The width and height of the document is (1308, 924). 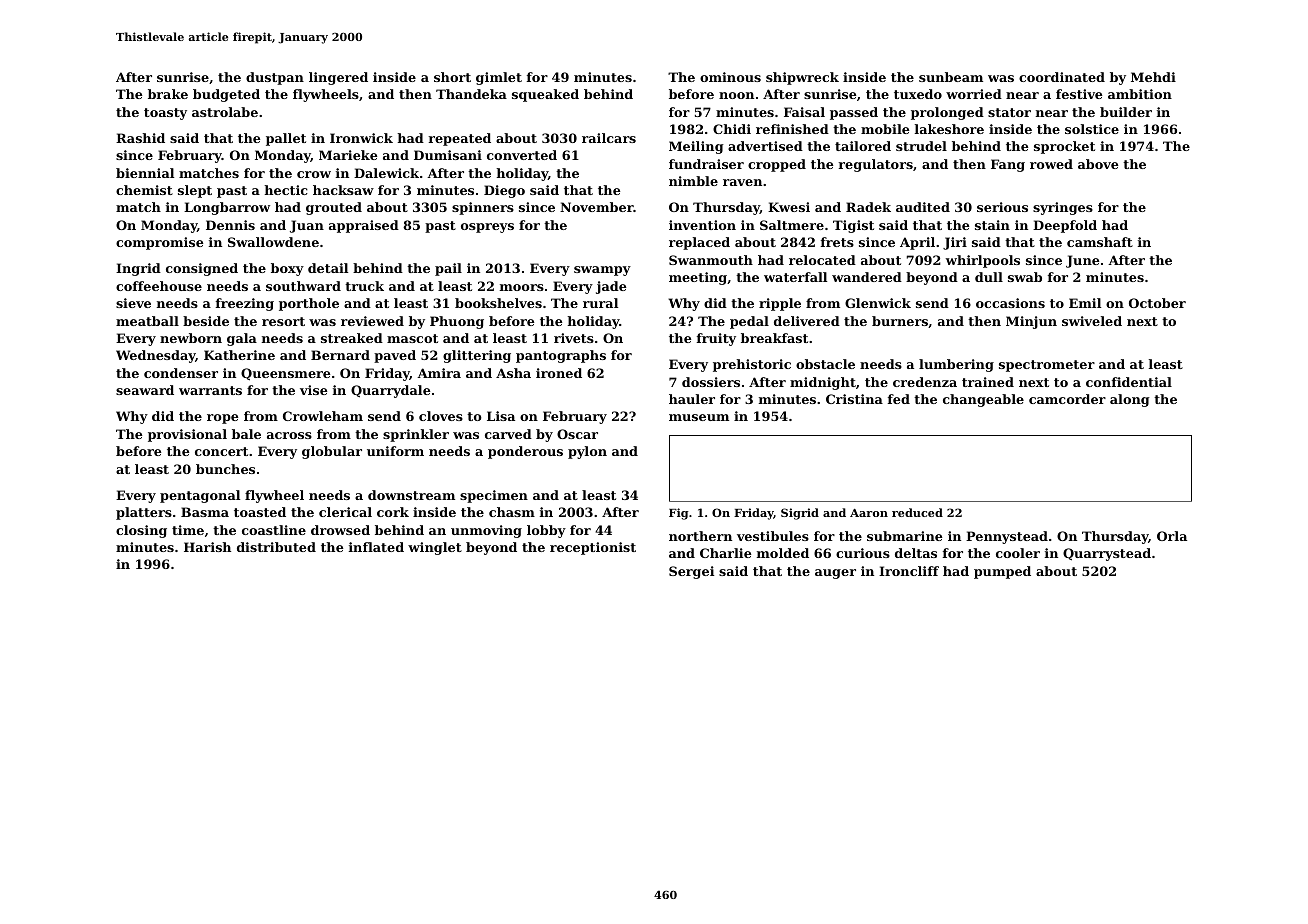 What do you see at coordinates (955, 243) in the document?
I see `Jiri` at bounding box center [955, 243].
